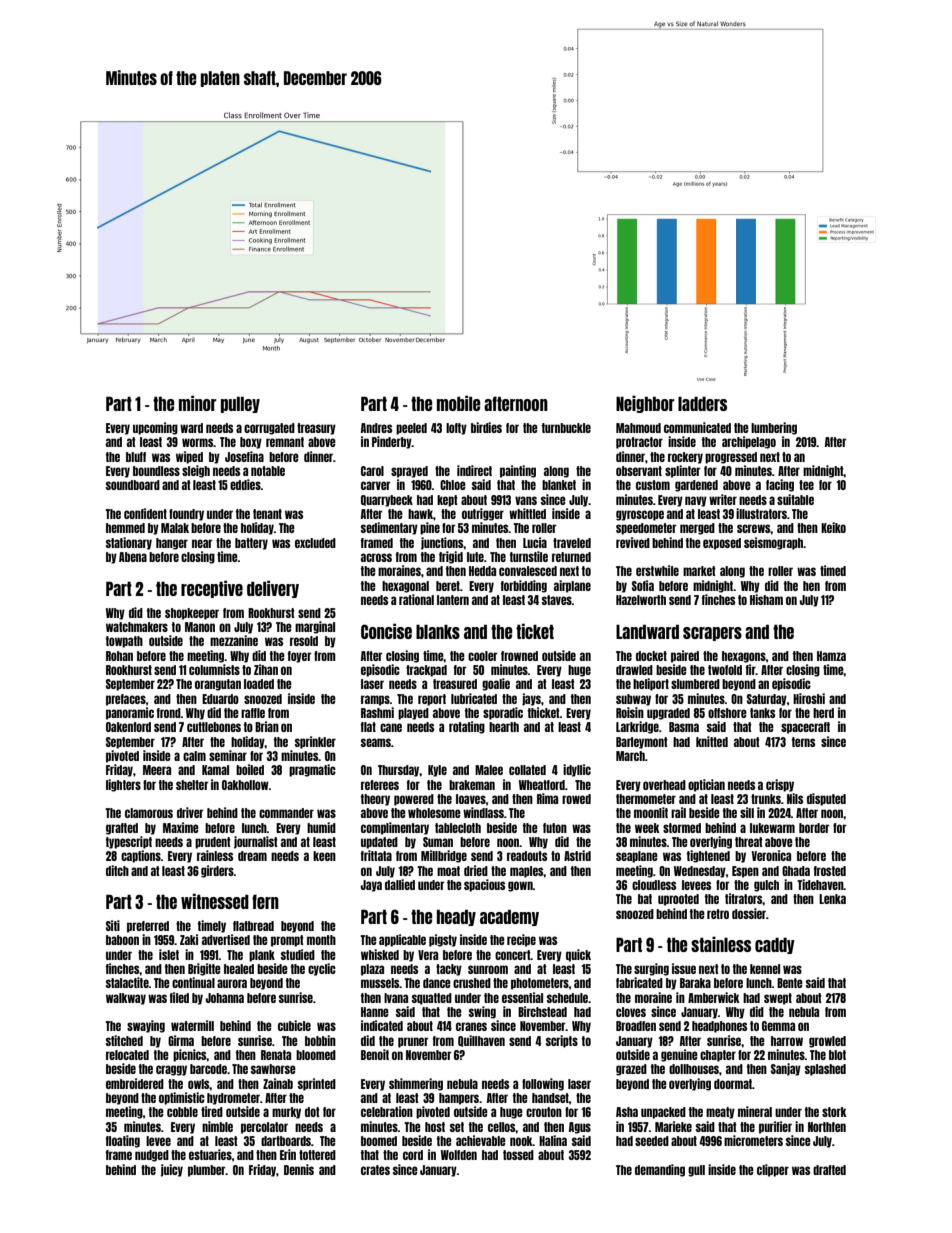 The height and width of the page is (1233, 952). I want to click on Wolfden, so click(459, 1155).
